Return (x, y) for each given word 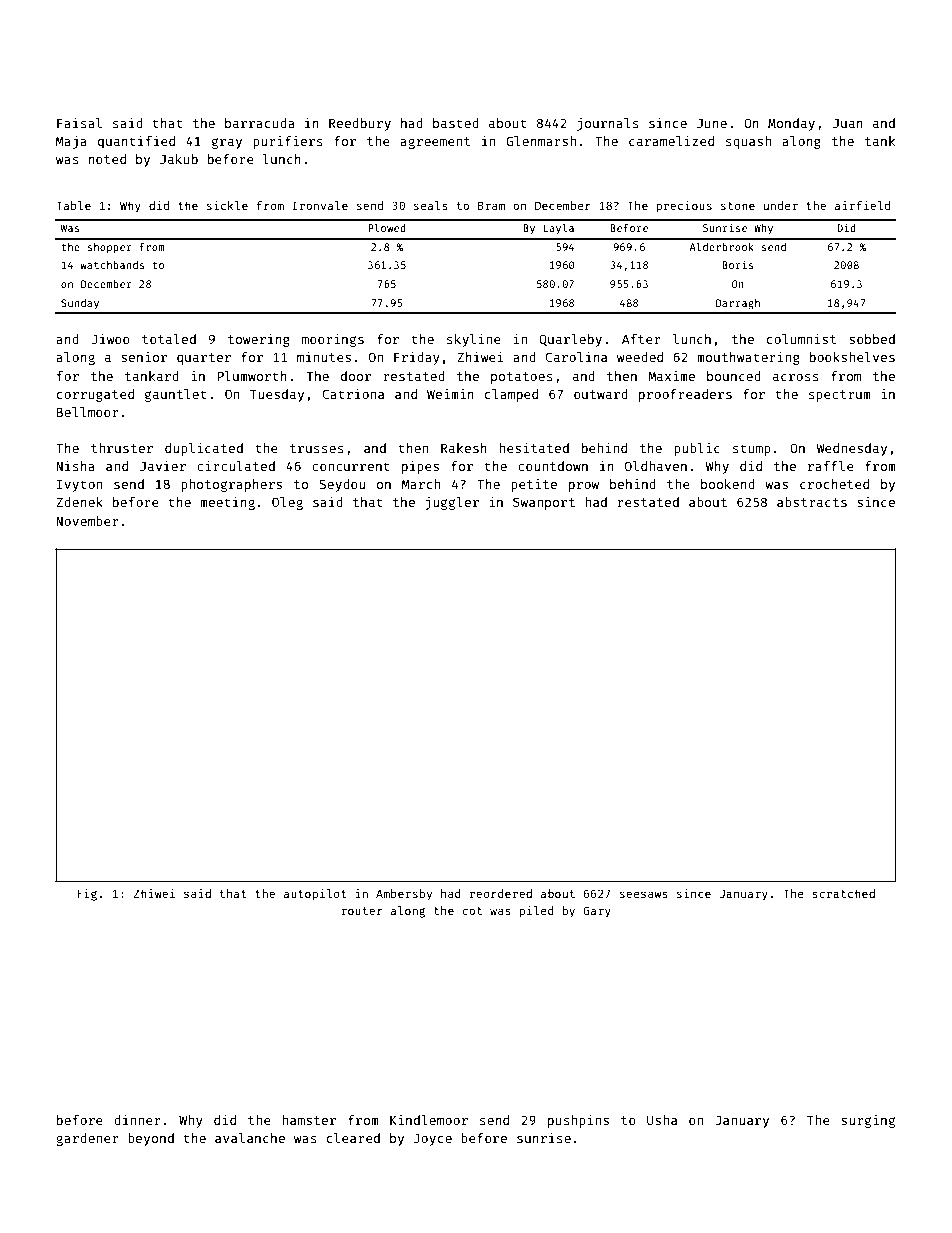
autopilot (315, 895)
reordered (501, 893)
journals (608, 124)
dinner (137, 1119)
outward (601, 394)
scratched (843, 893)
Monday (791, 124)
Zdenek (79, 502)
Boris (737, 264)
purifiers (288, 142)
